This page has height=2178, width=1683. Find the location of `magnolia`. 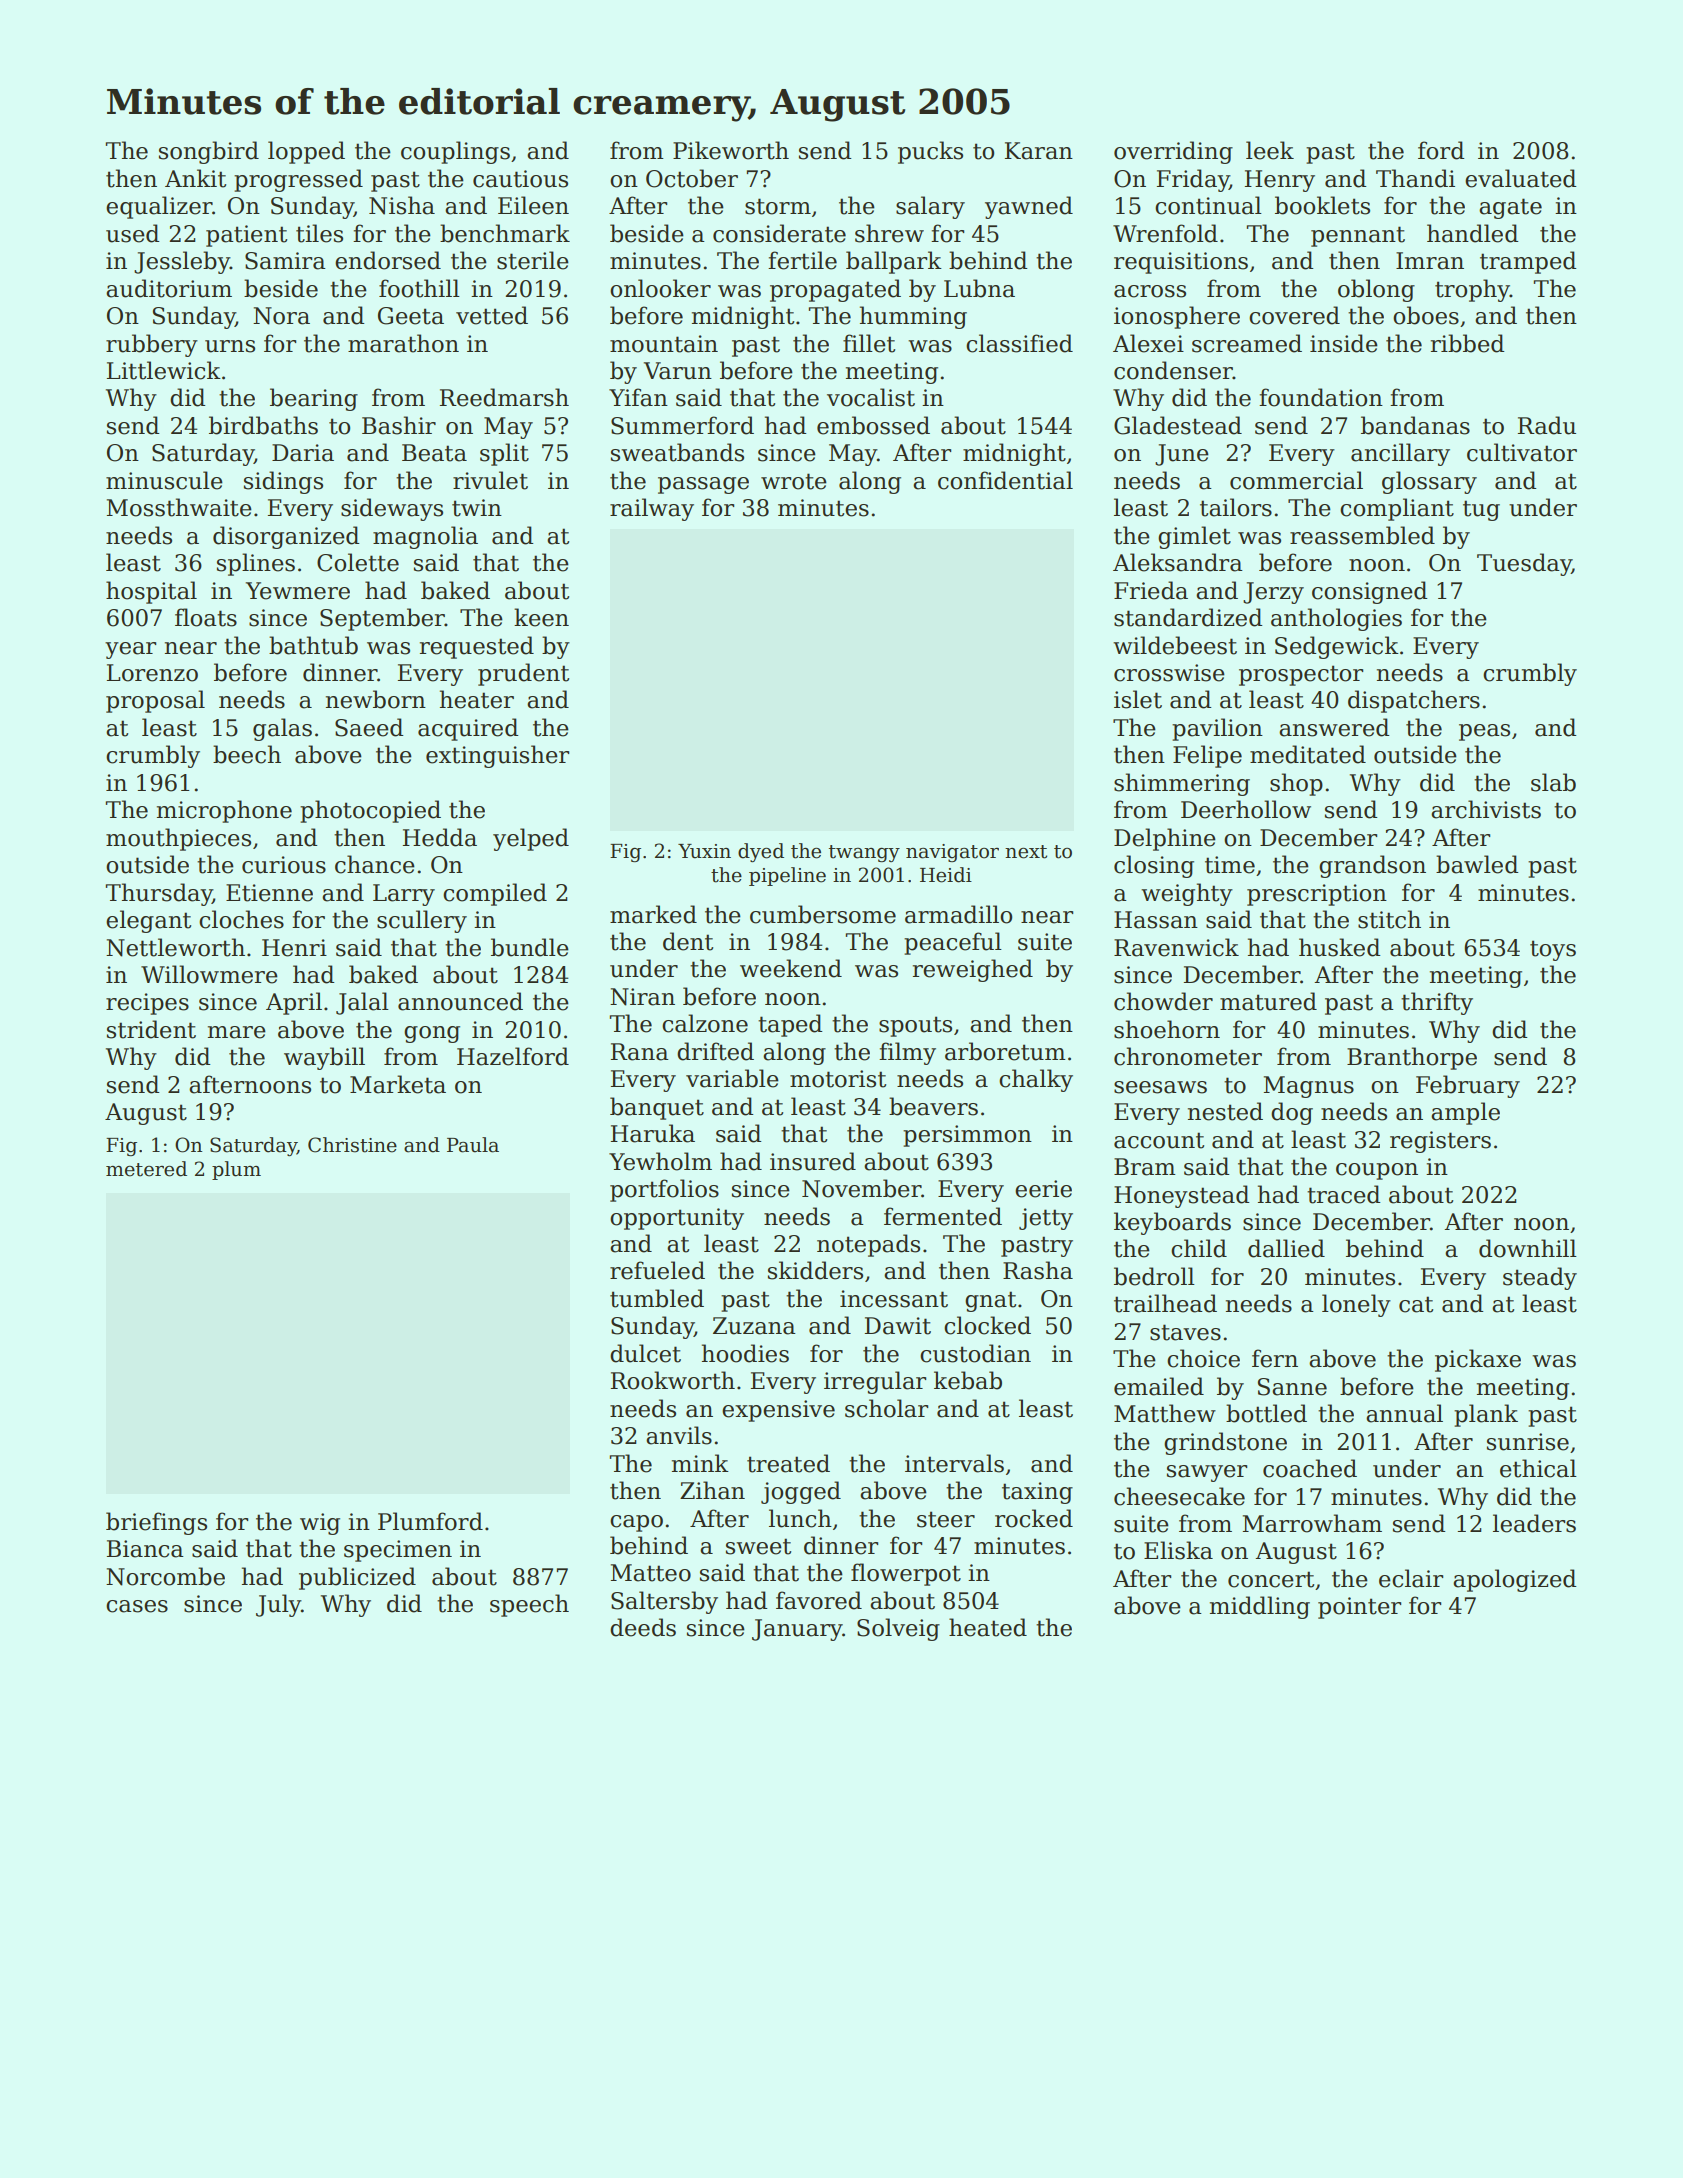

magnolia is located at coordinates (425, 537).
